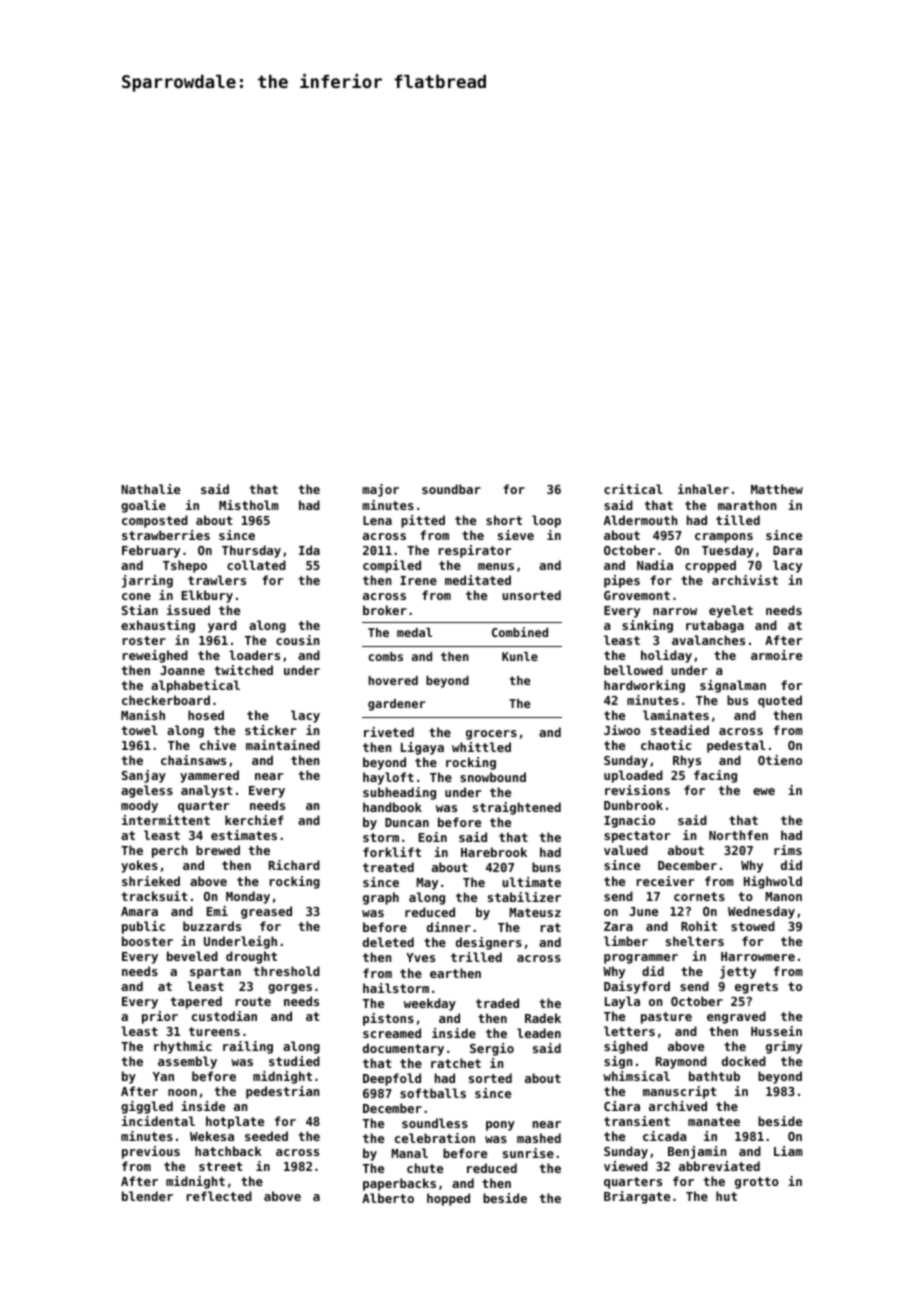  Describe the element at coordinates (410, 1153) in the image. I see `Manal` at that location.
